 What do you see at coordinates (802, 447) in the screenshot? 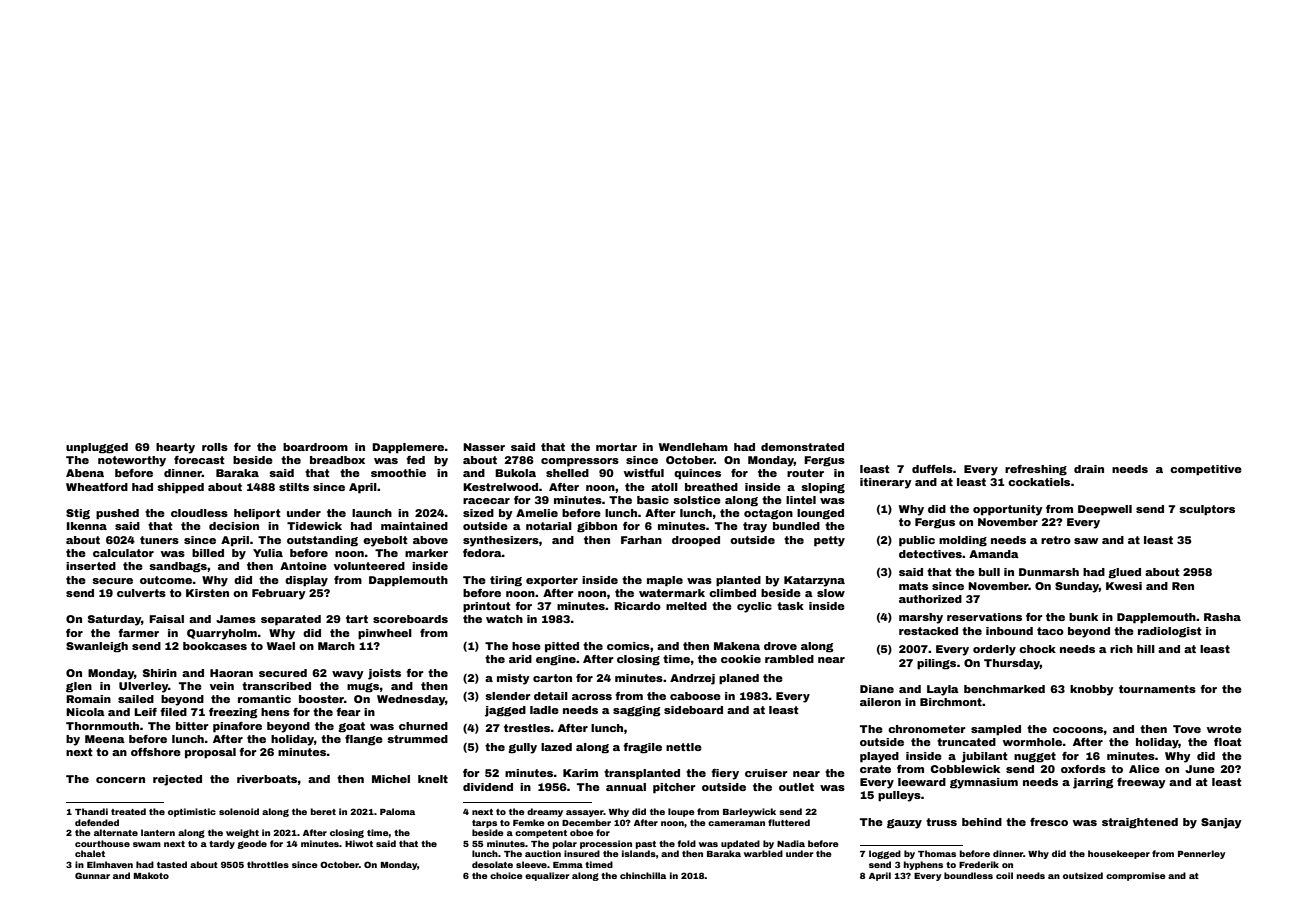
I see `demonstrated` at bounding box center [802, 447].
